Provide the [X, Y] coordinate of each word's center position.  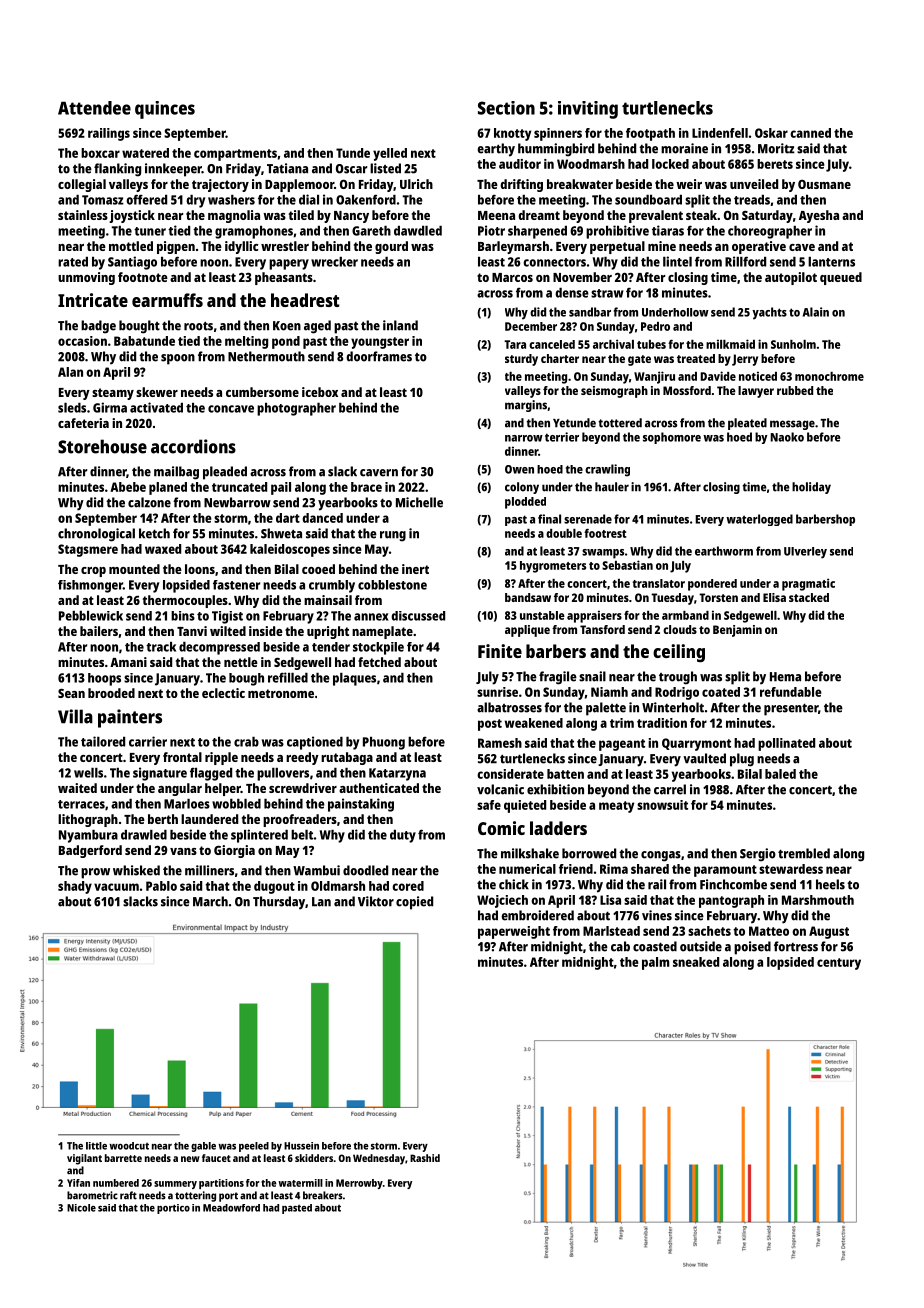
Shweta [281, 533]
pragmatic [808, 584]
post [490, 725]
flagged [211, 774]
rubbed [795, 390]
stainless [83, 215]
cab [620, 946]
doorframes [379, 356]
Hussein [301, 1146]
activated [156, 407]
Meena [496, 215]
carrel [670, 789]
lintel [677, 261]
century [839, 964]
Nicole [81, 1208]
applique [527, 631]
